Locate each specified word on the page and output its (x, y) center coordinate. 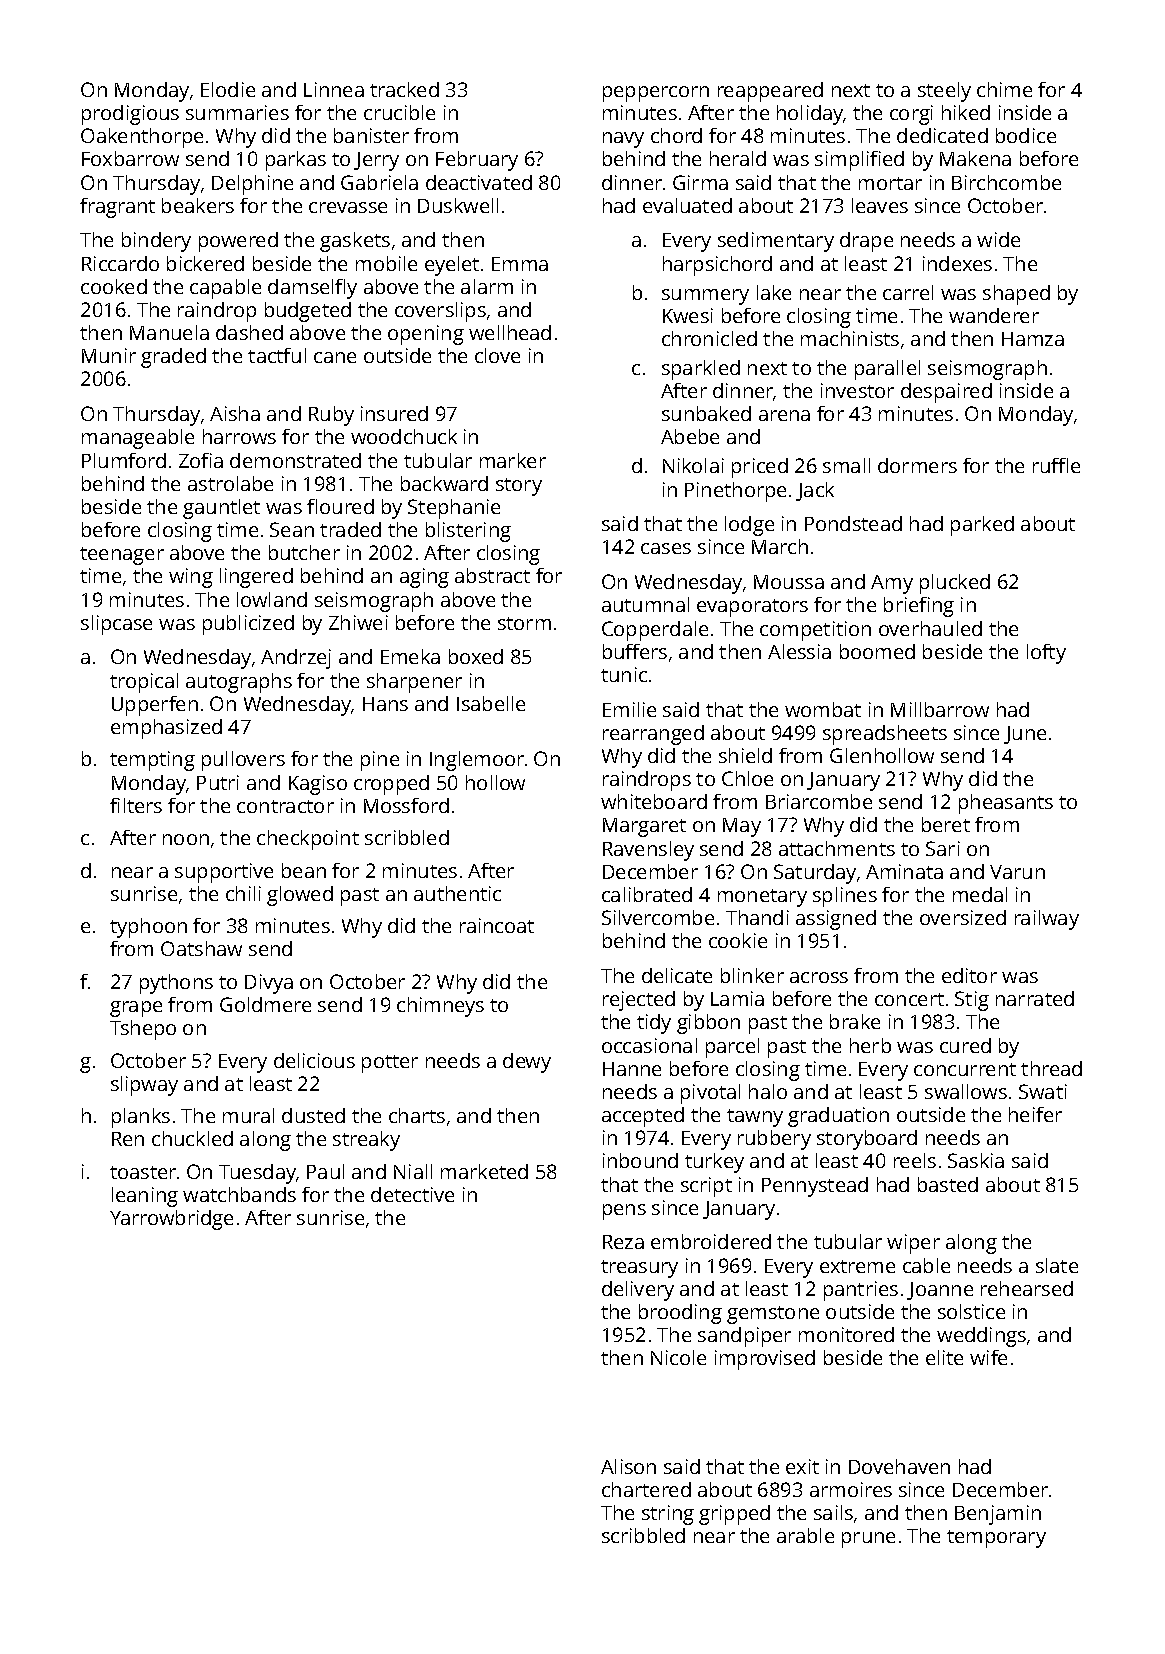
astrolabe (230, 483)
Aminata (904, 871)
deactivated (479, 182)
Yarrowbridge (171, 1220)
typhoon (148, 928)
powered (238, 242)
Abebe (690, 436)
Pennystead (815, 1187)
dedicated (942, 135)
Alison (628, 1466)
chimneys (440, 1007)
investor (857, 390)
